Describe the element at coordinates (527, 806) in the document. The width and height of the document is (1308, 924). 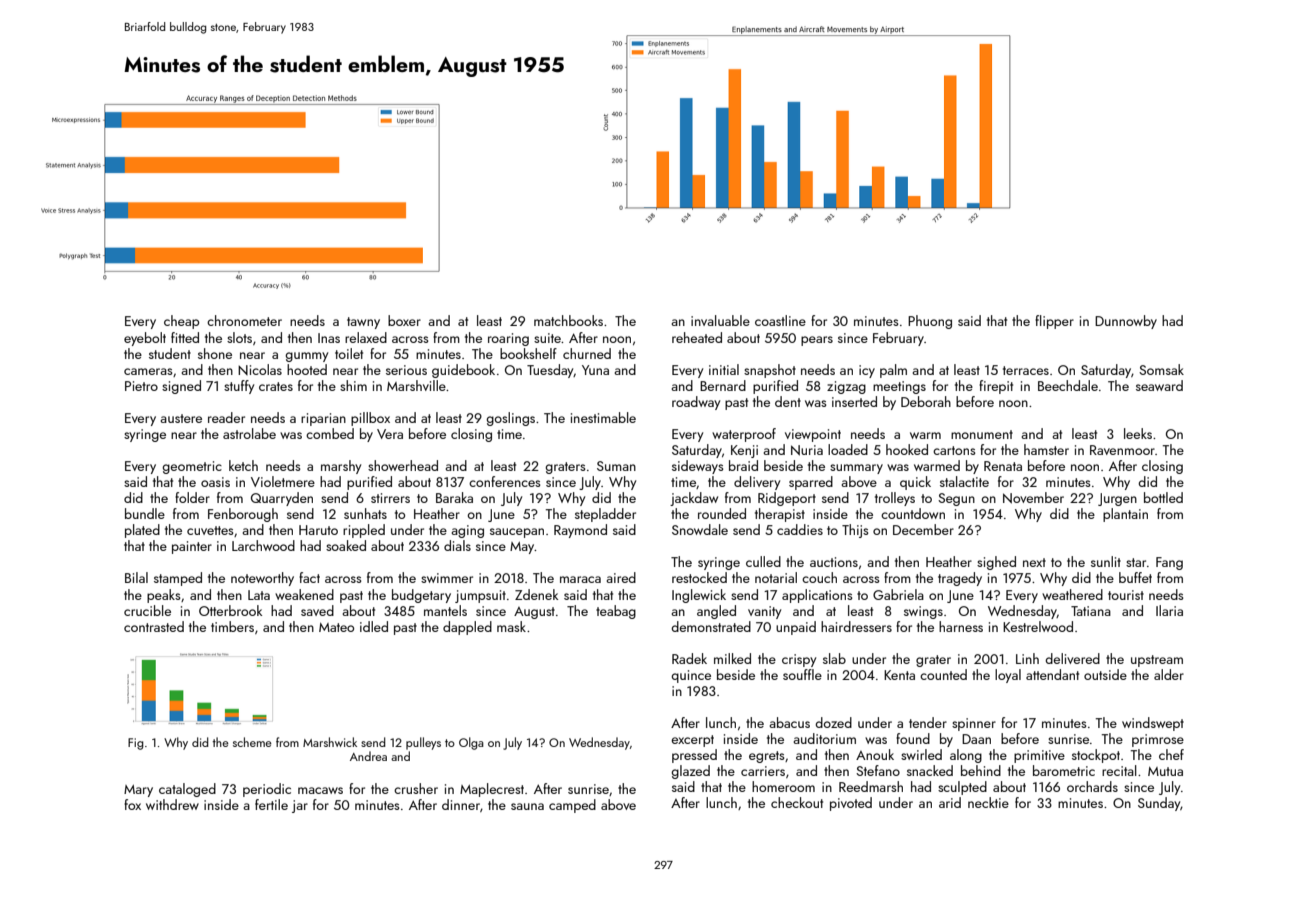
I see `sauna` at that location.
